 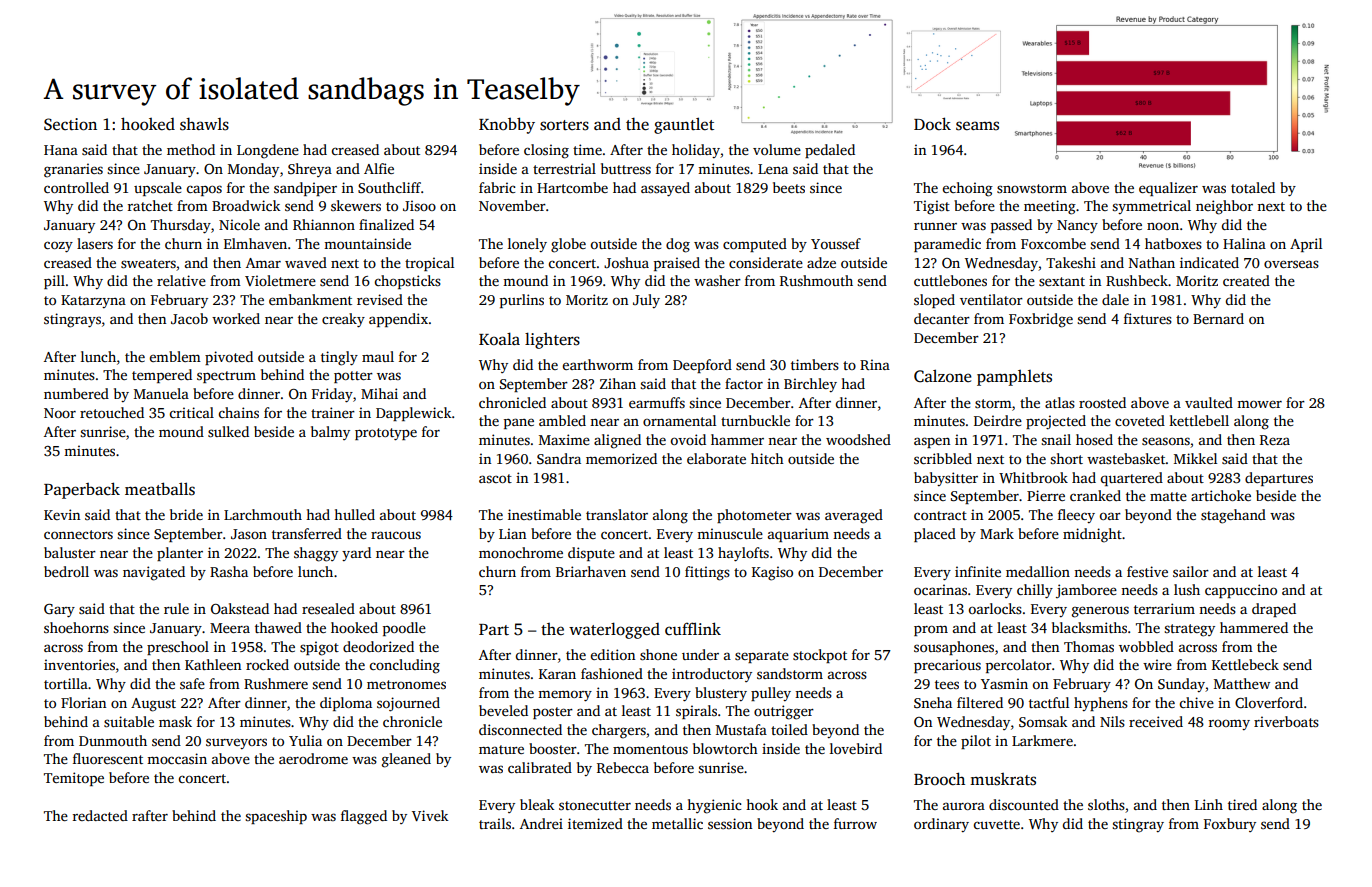 What do you see at coordinates (396, 535) in the image?
I see `raucous` at bounding box center [396, 535].
